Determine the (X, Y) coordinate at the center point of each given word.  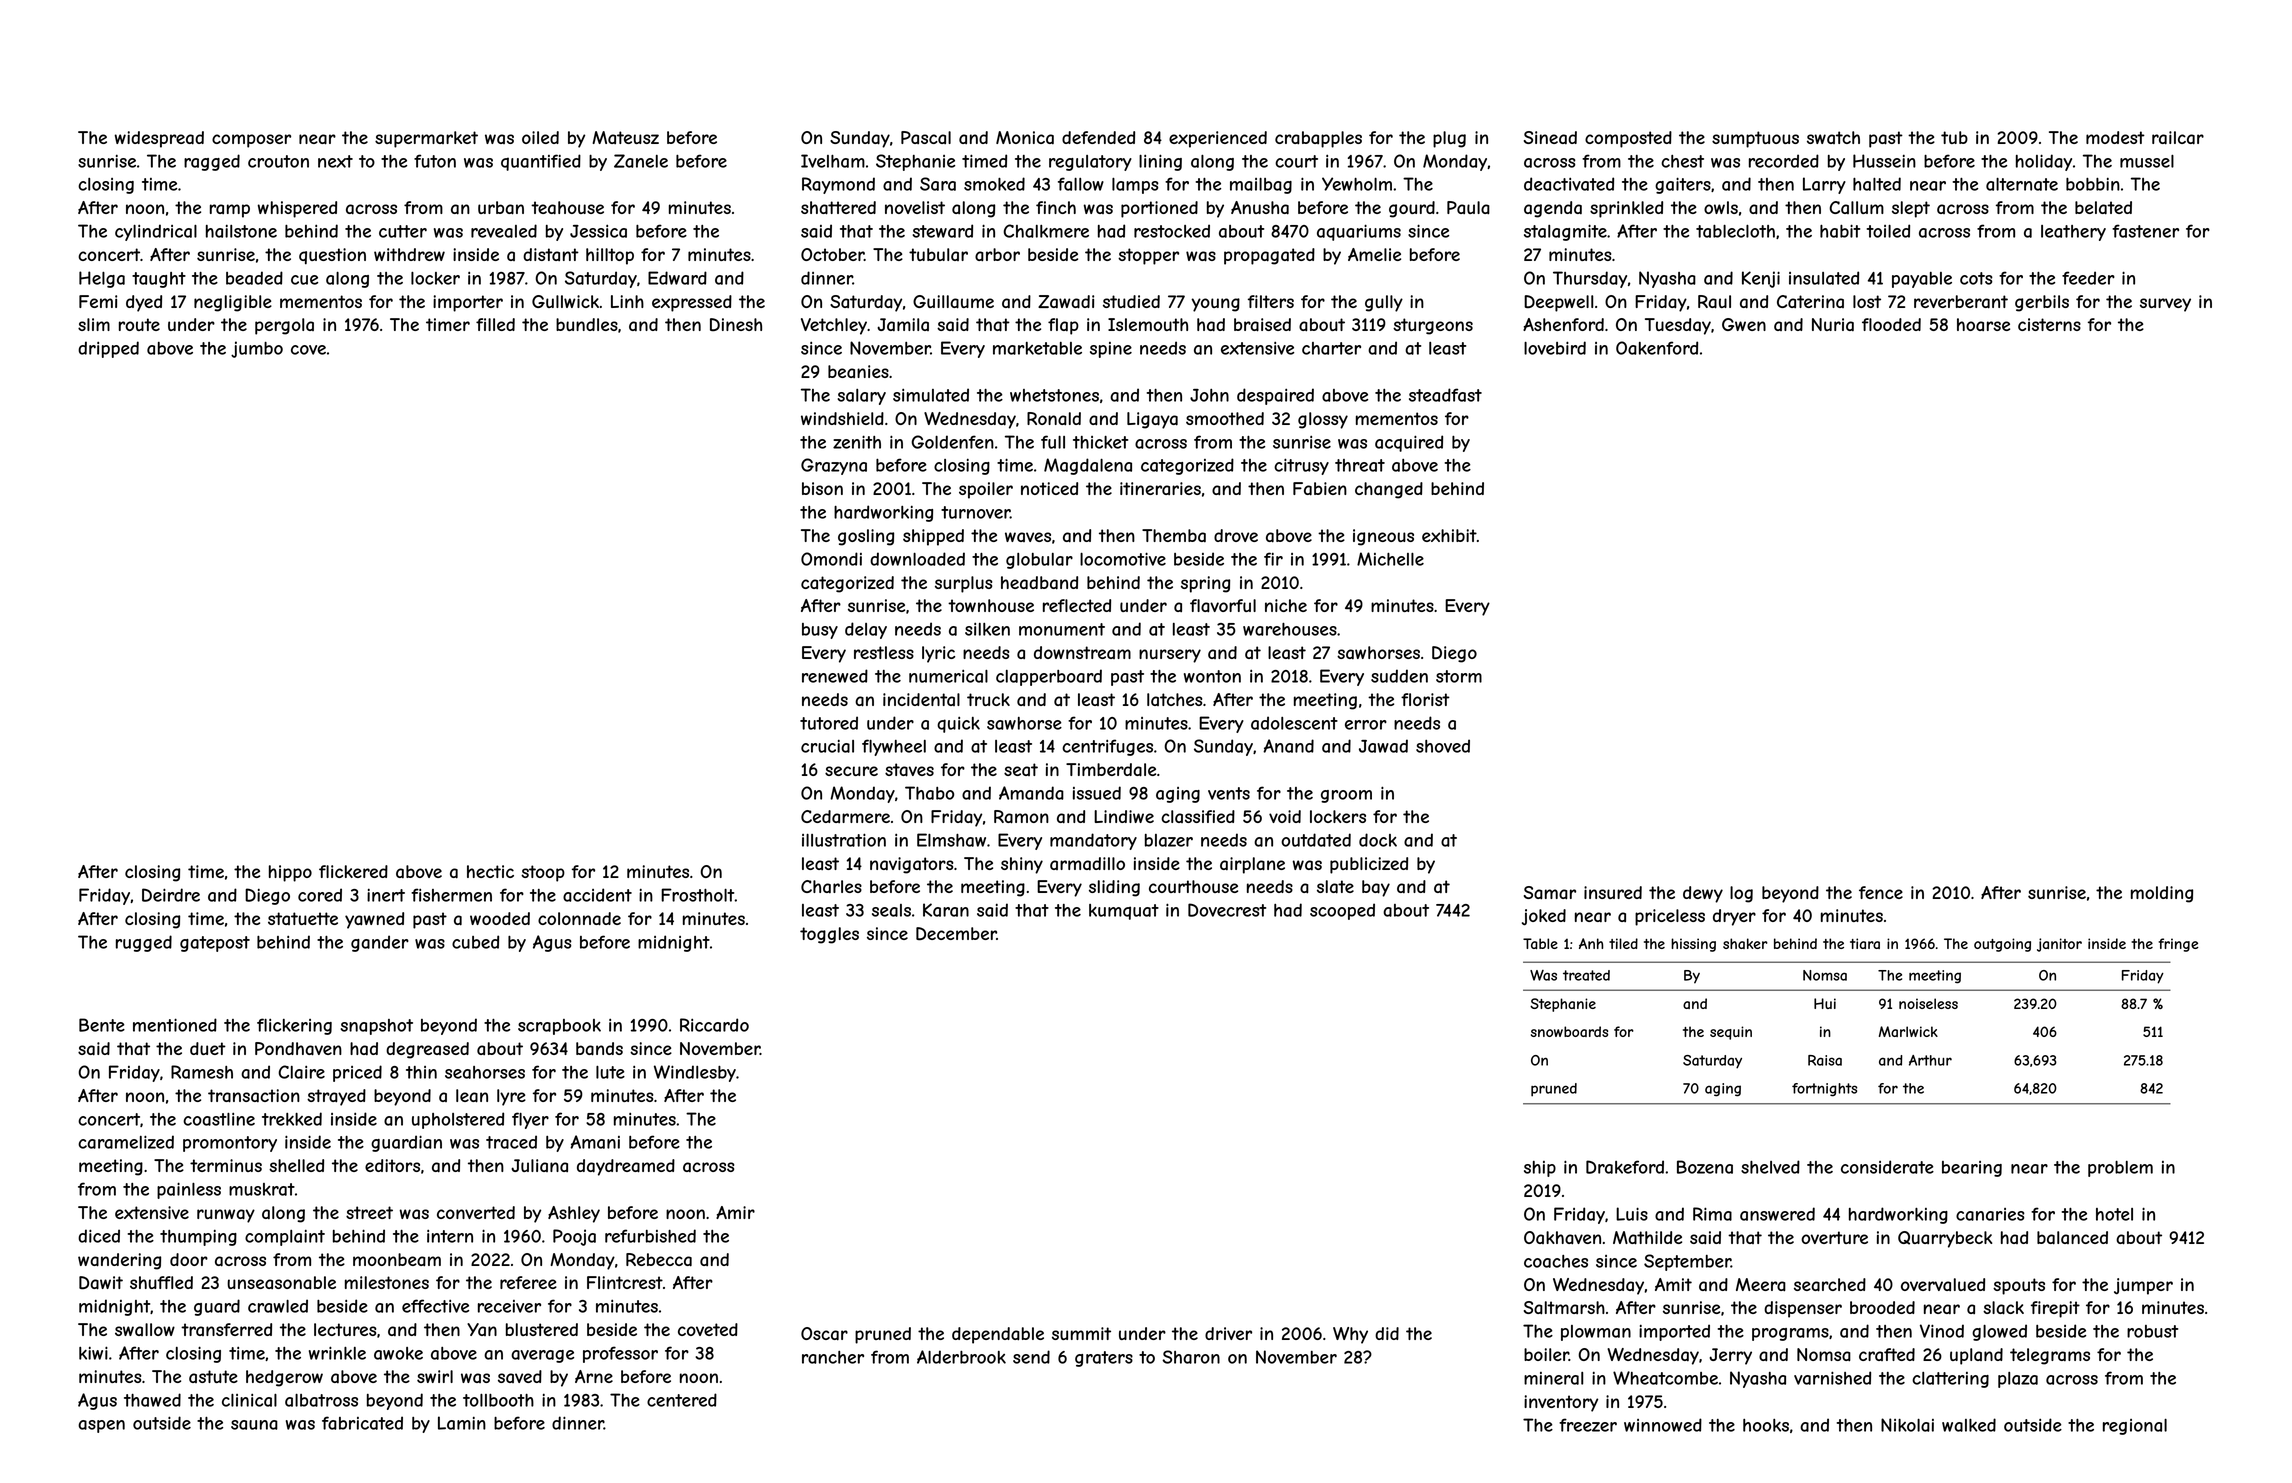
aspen (101, 1426)
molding (2162, 894)
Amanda (1031, 793)
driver (1228, 1333)
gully (1384, 303)
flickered (353, 871)
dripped (108, 349)
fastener (2145, 231)
